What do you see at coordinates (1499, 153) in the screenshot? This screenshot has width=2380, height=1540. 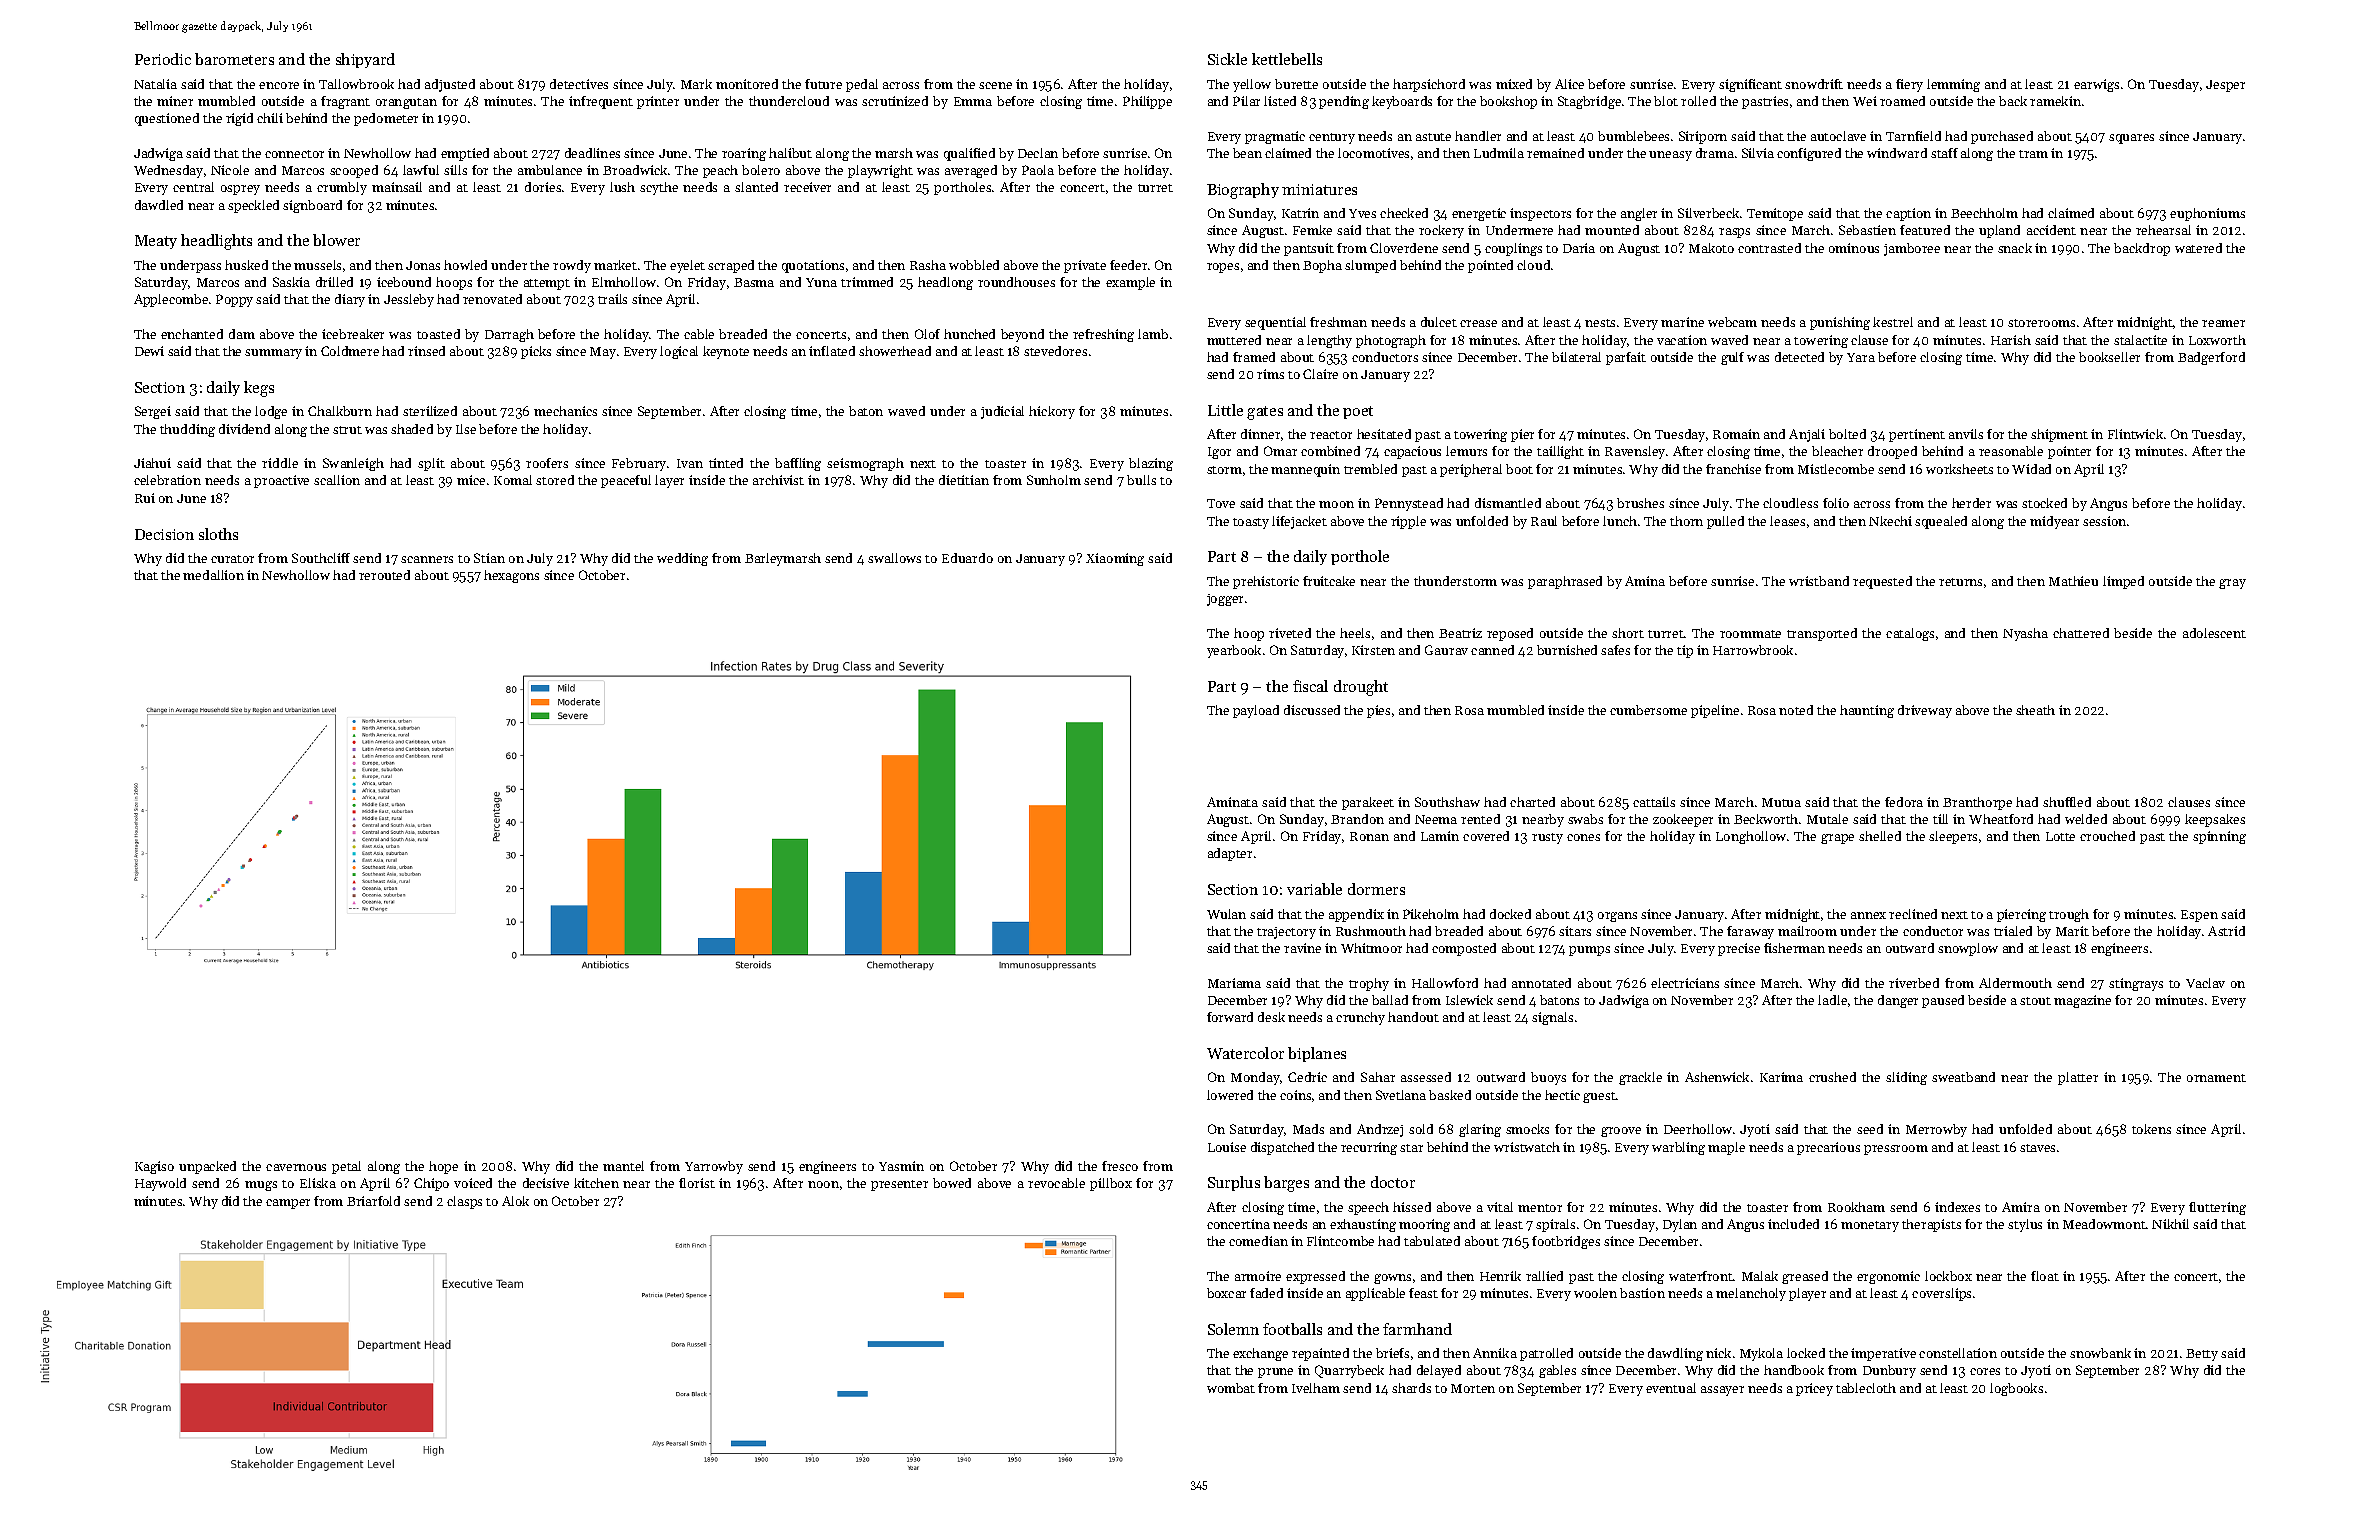 I see `Ludmila` at bounding box center [1499, 153].
